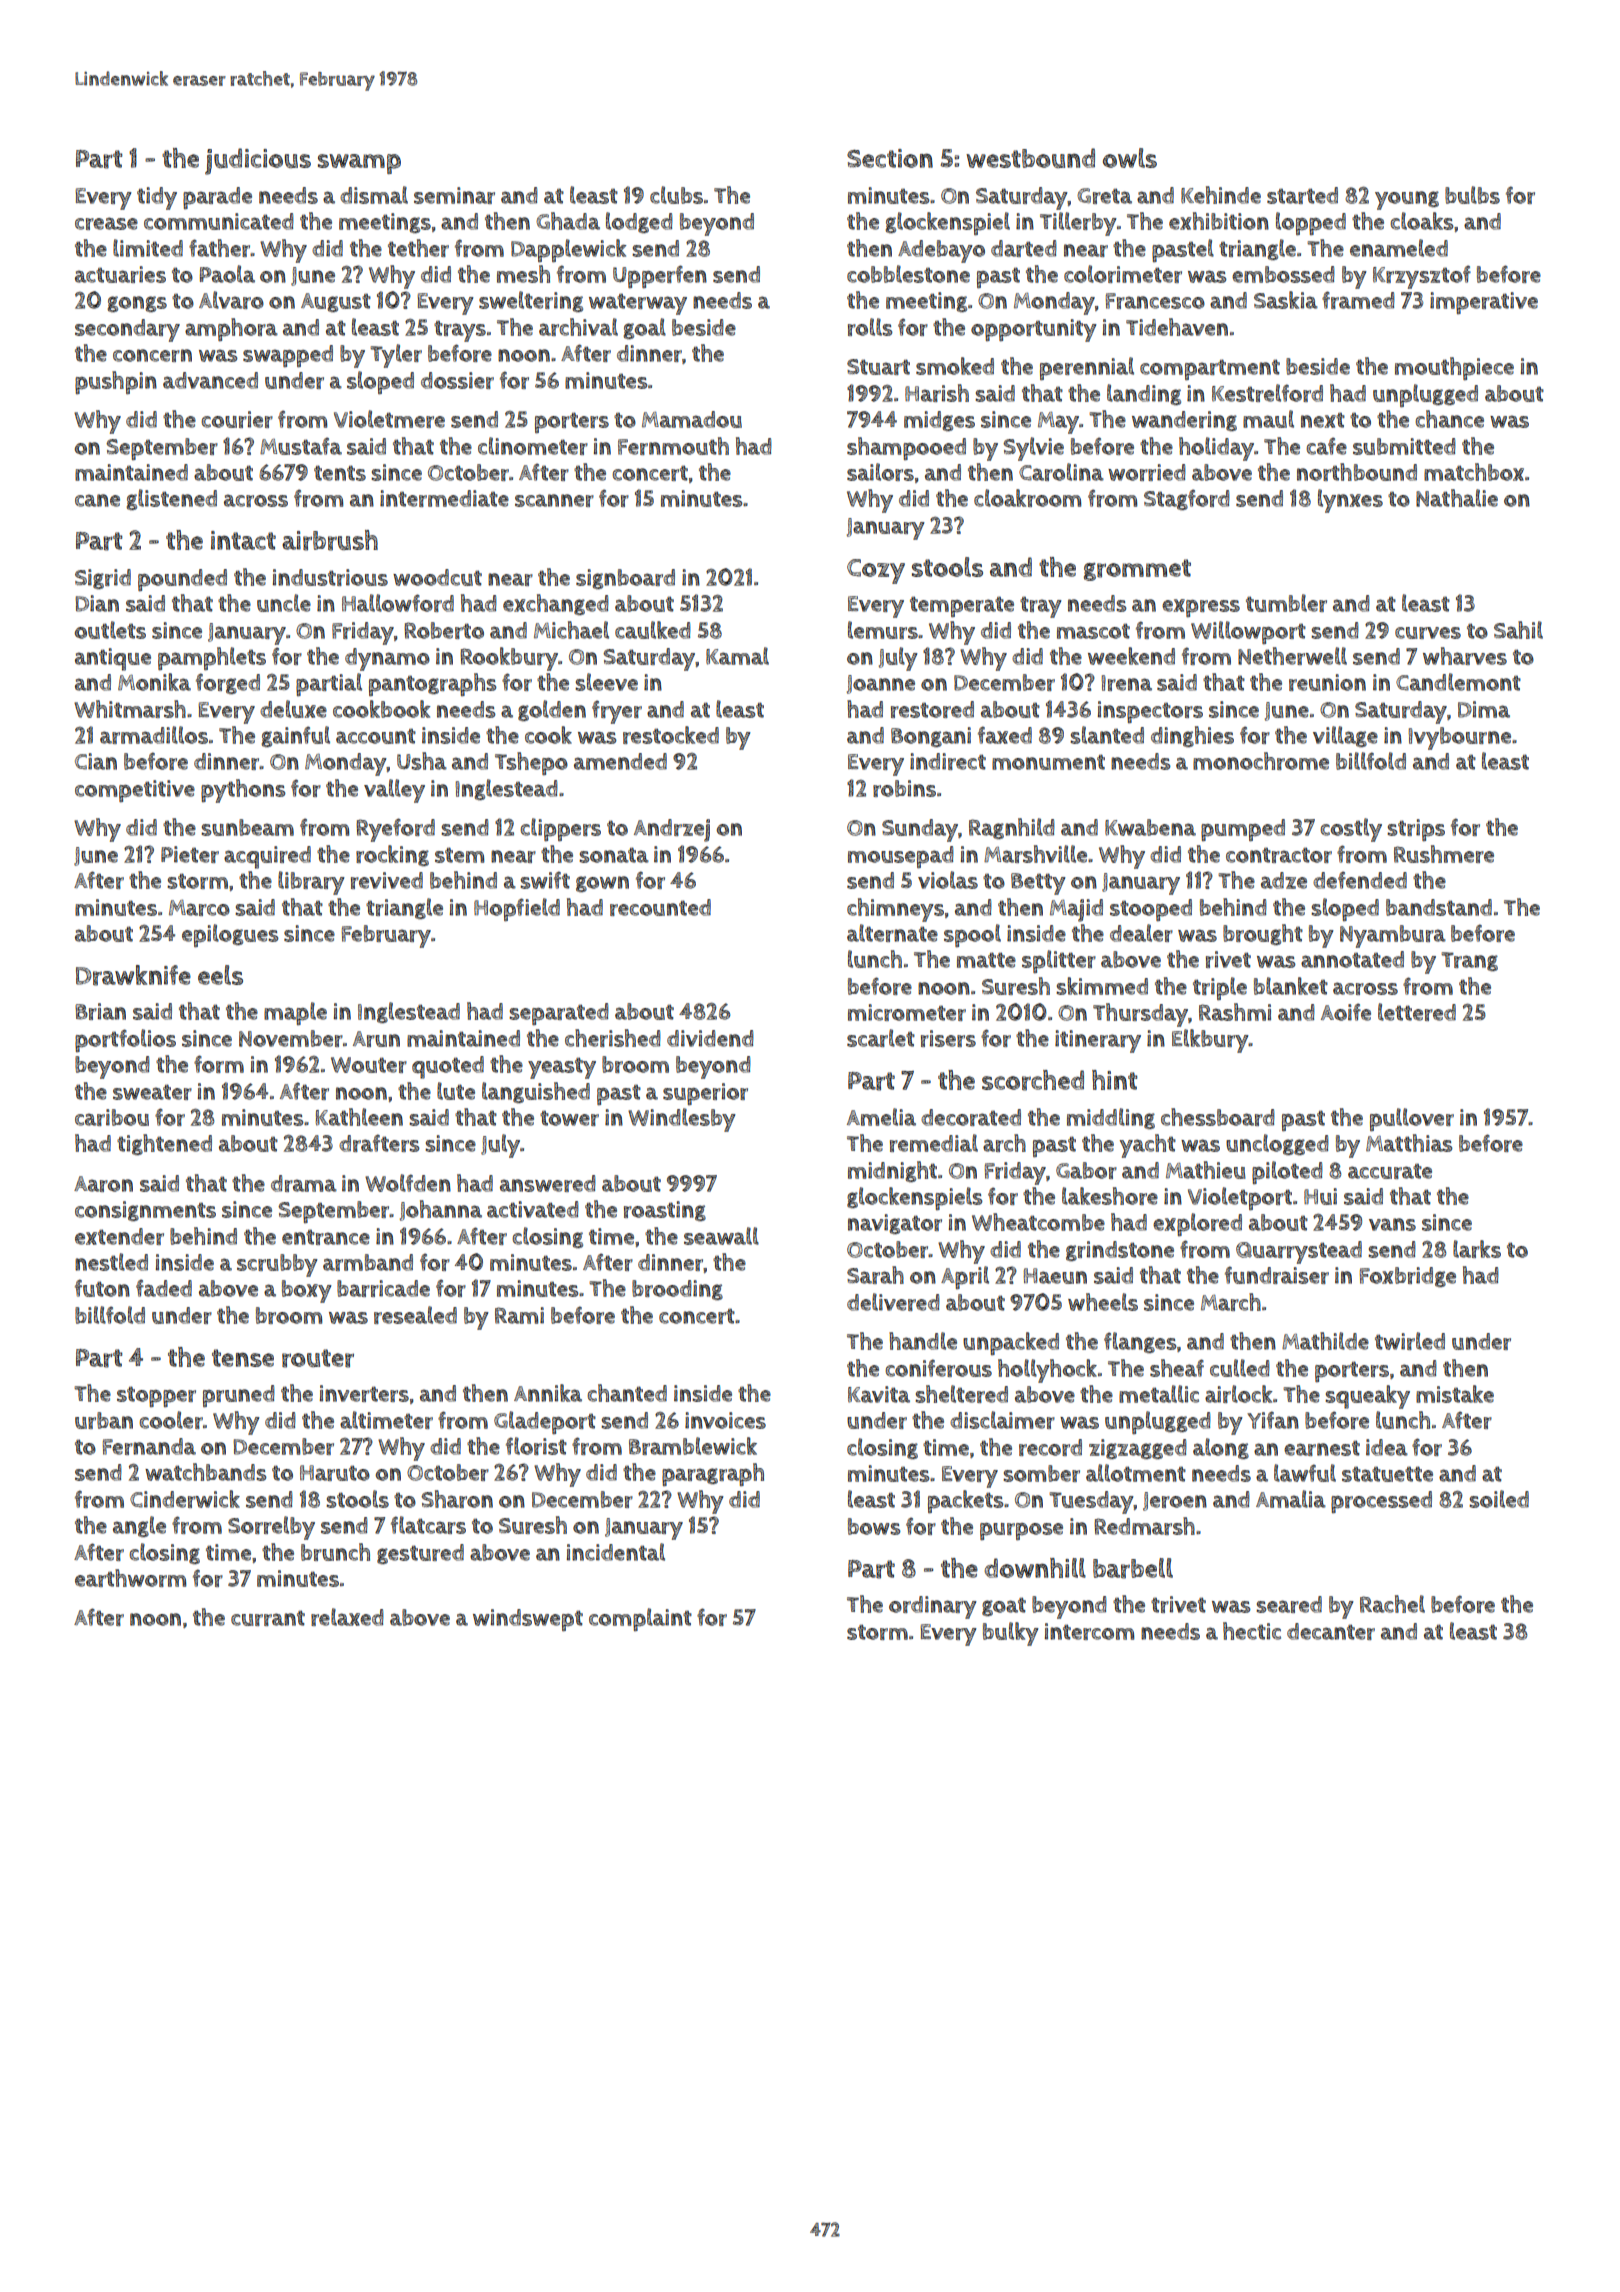 The height and width of the screenshot is (2292, 1620). What do you see at coordinates (890, 158) in the screenshot?
I see `Section` at bounding box center [890, 158].
